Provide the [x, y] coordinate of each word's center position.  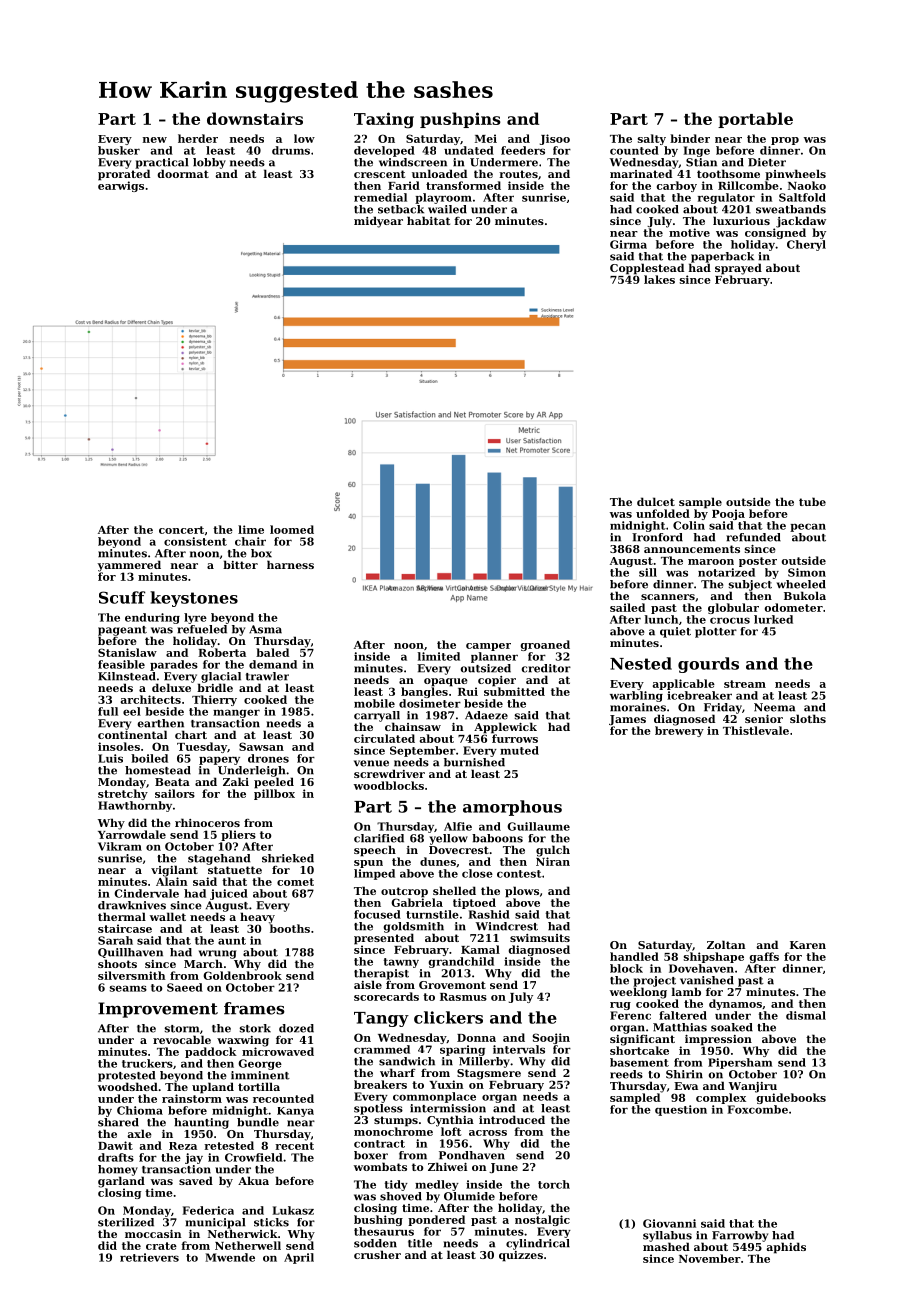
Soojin [551, 1038]
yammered [129, 566]
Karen [808, 945]
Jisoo [555, 139]
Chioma [140, 1110]
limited [439, 656]
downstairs [255, 118]
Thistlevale [756, 730]
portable [755, 120]
